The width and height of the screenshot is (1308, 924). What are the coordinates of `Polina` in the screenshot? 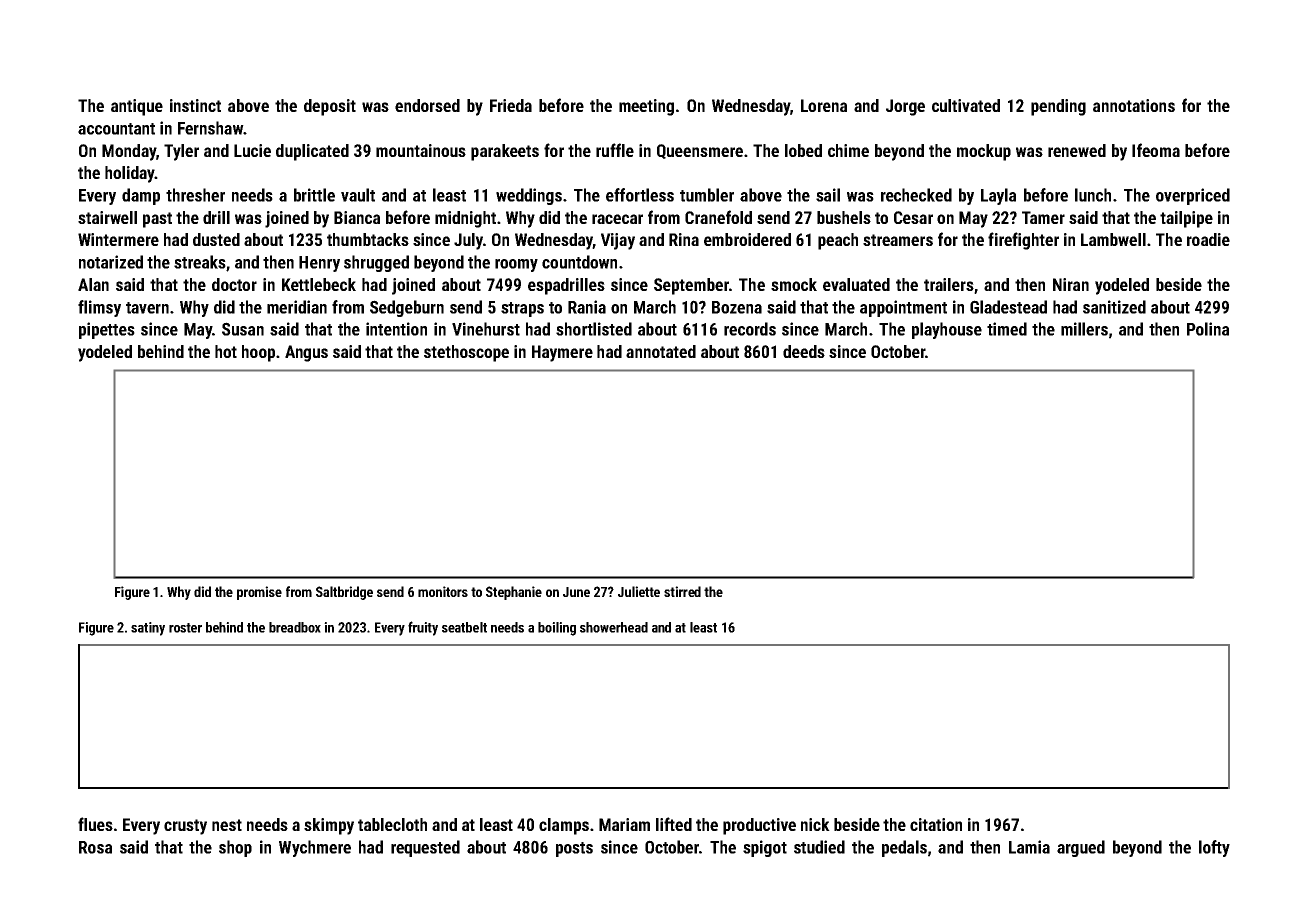 It's located at (1208, 329).
